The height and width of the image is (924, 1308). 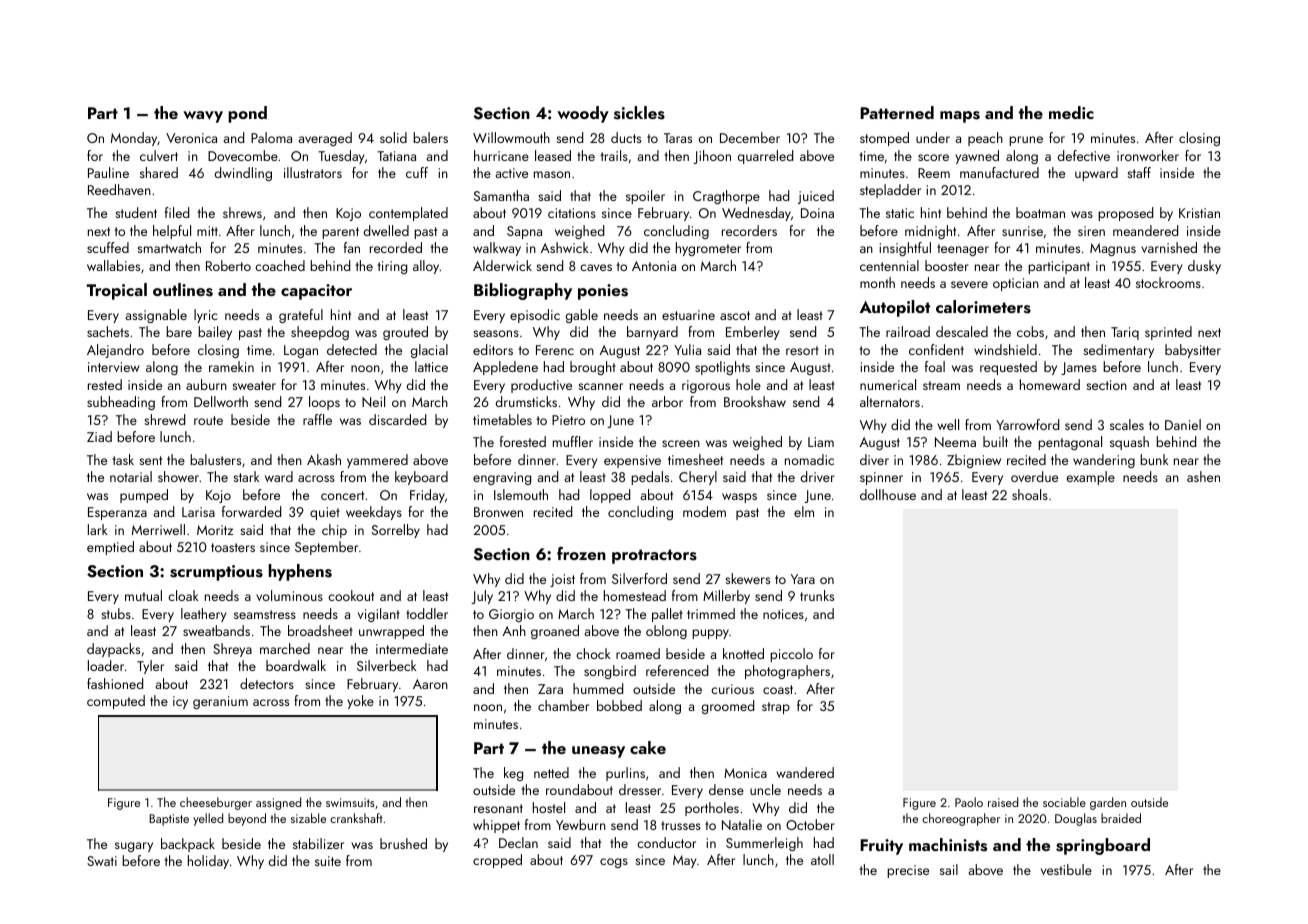 I want to click on medic, so click(x=1071, y=112).
